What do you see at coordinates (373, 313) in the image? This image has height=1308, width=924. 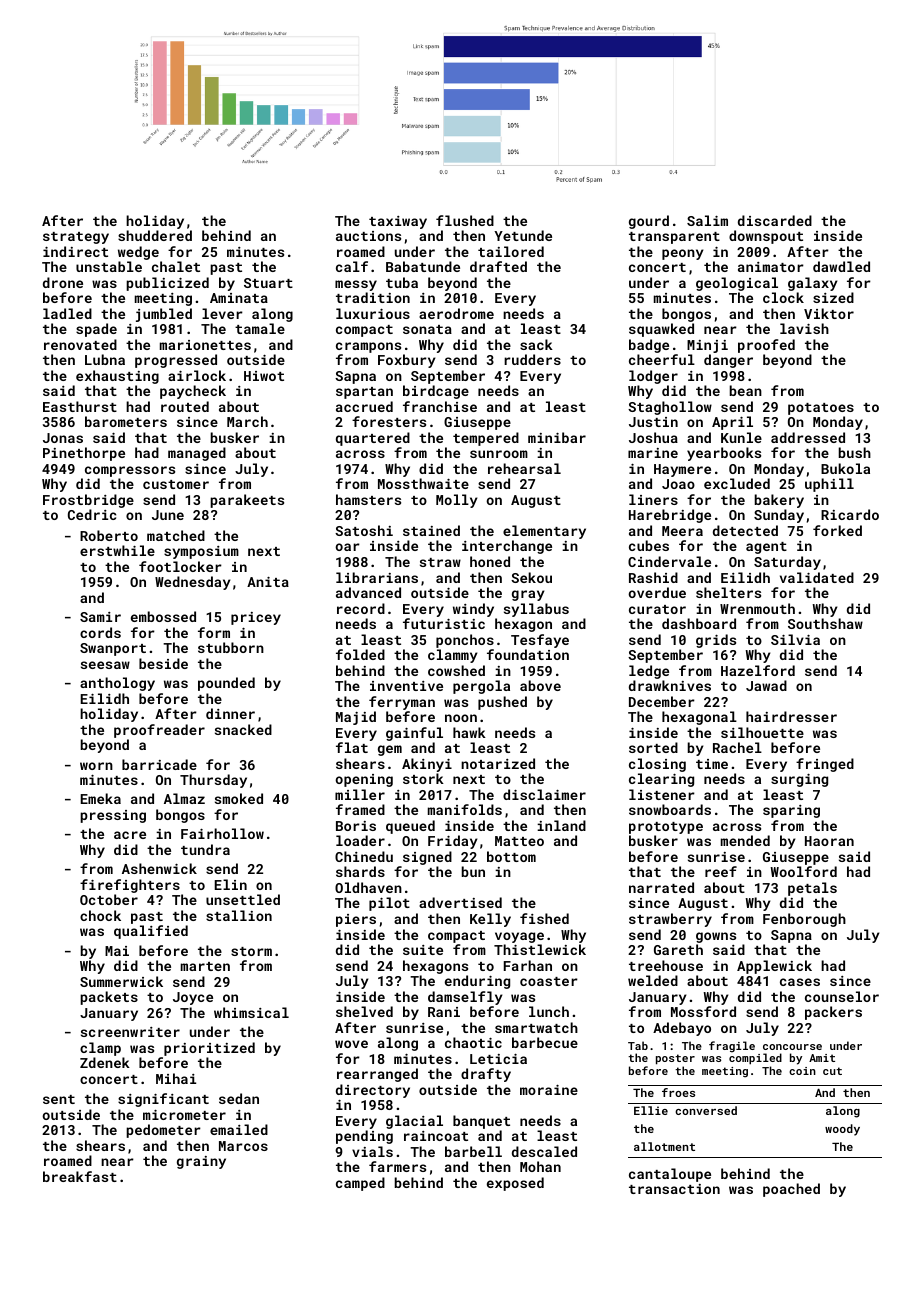 I see `luxurious` at bounding box center [373, 313].
